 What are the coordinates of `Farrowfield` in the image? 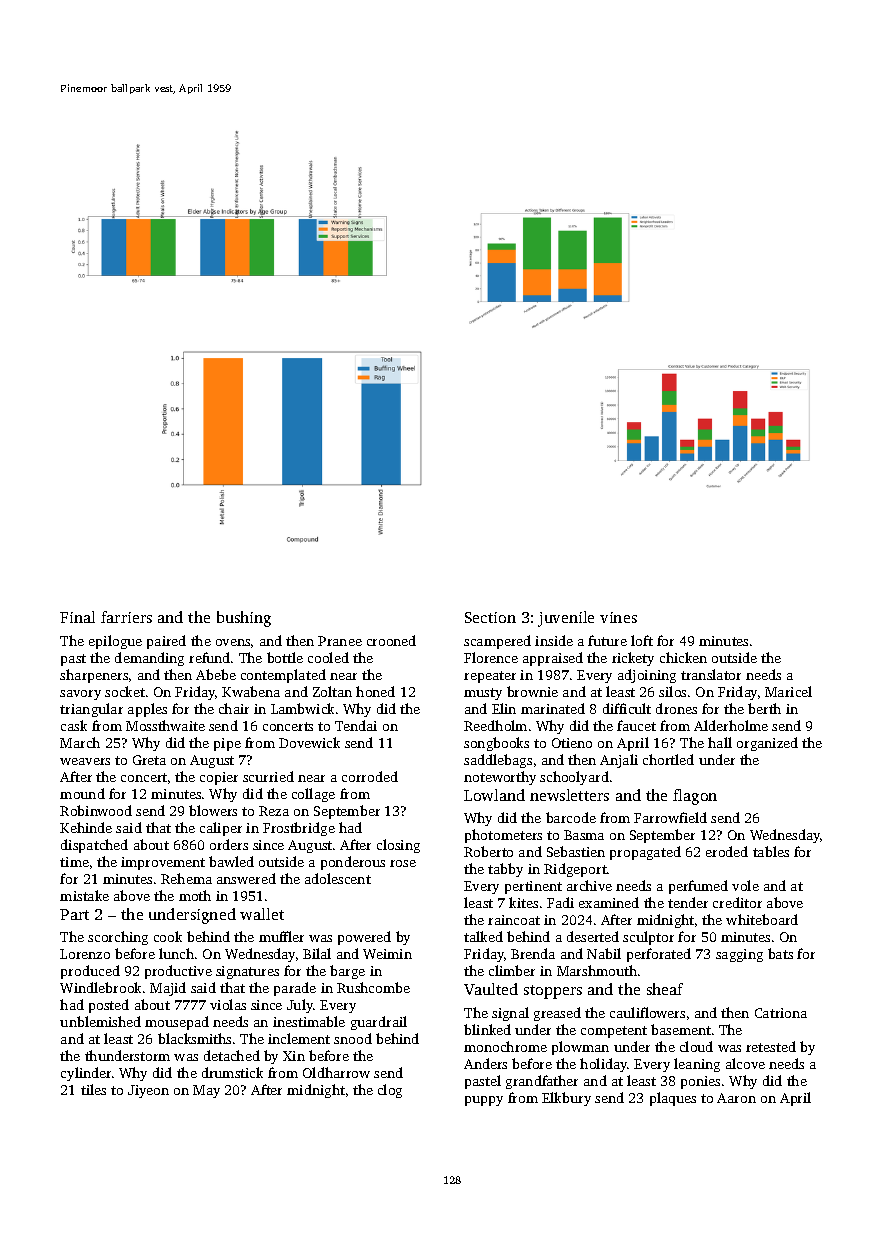 It's located at (670, 817).
